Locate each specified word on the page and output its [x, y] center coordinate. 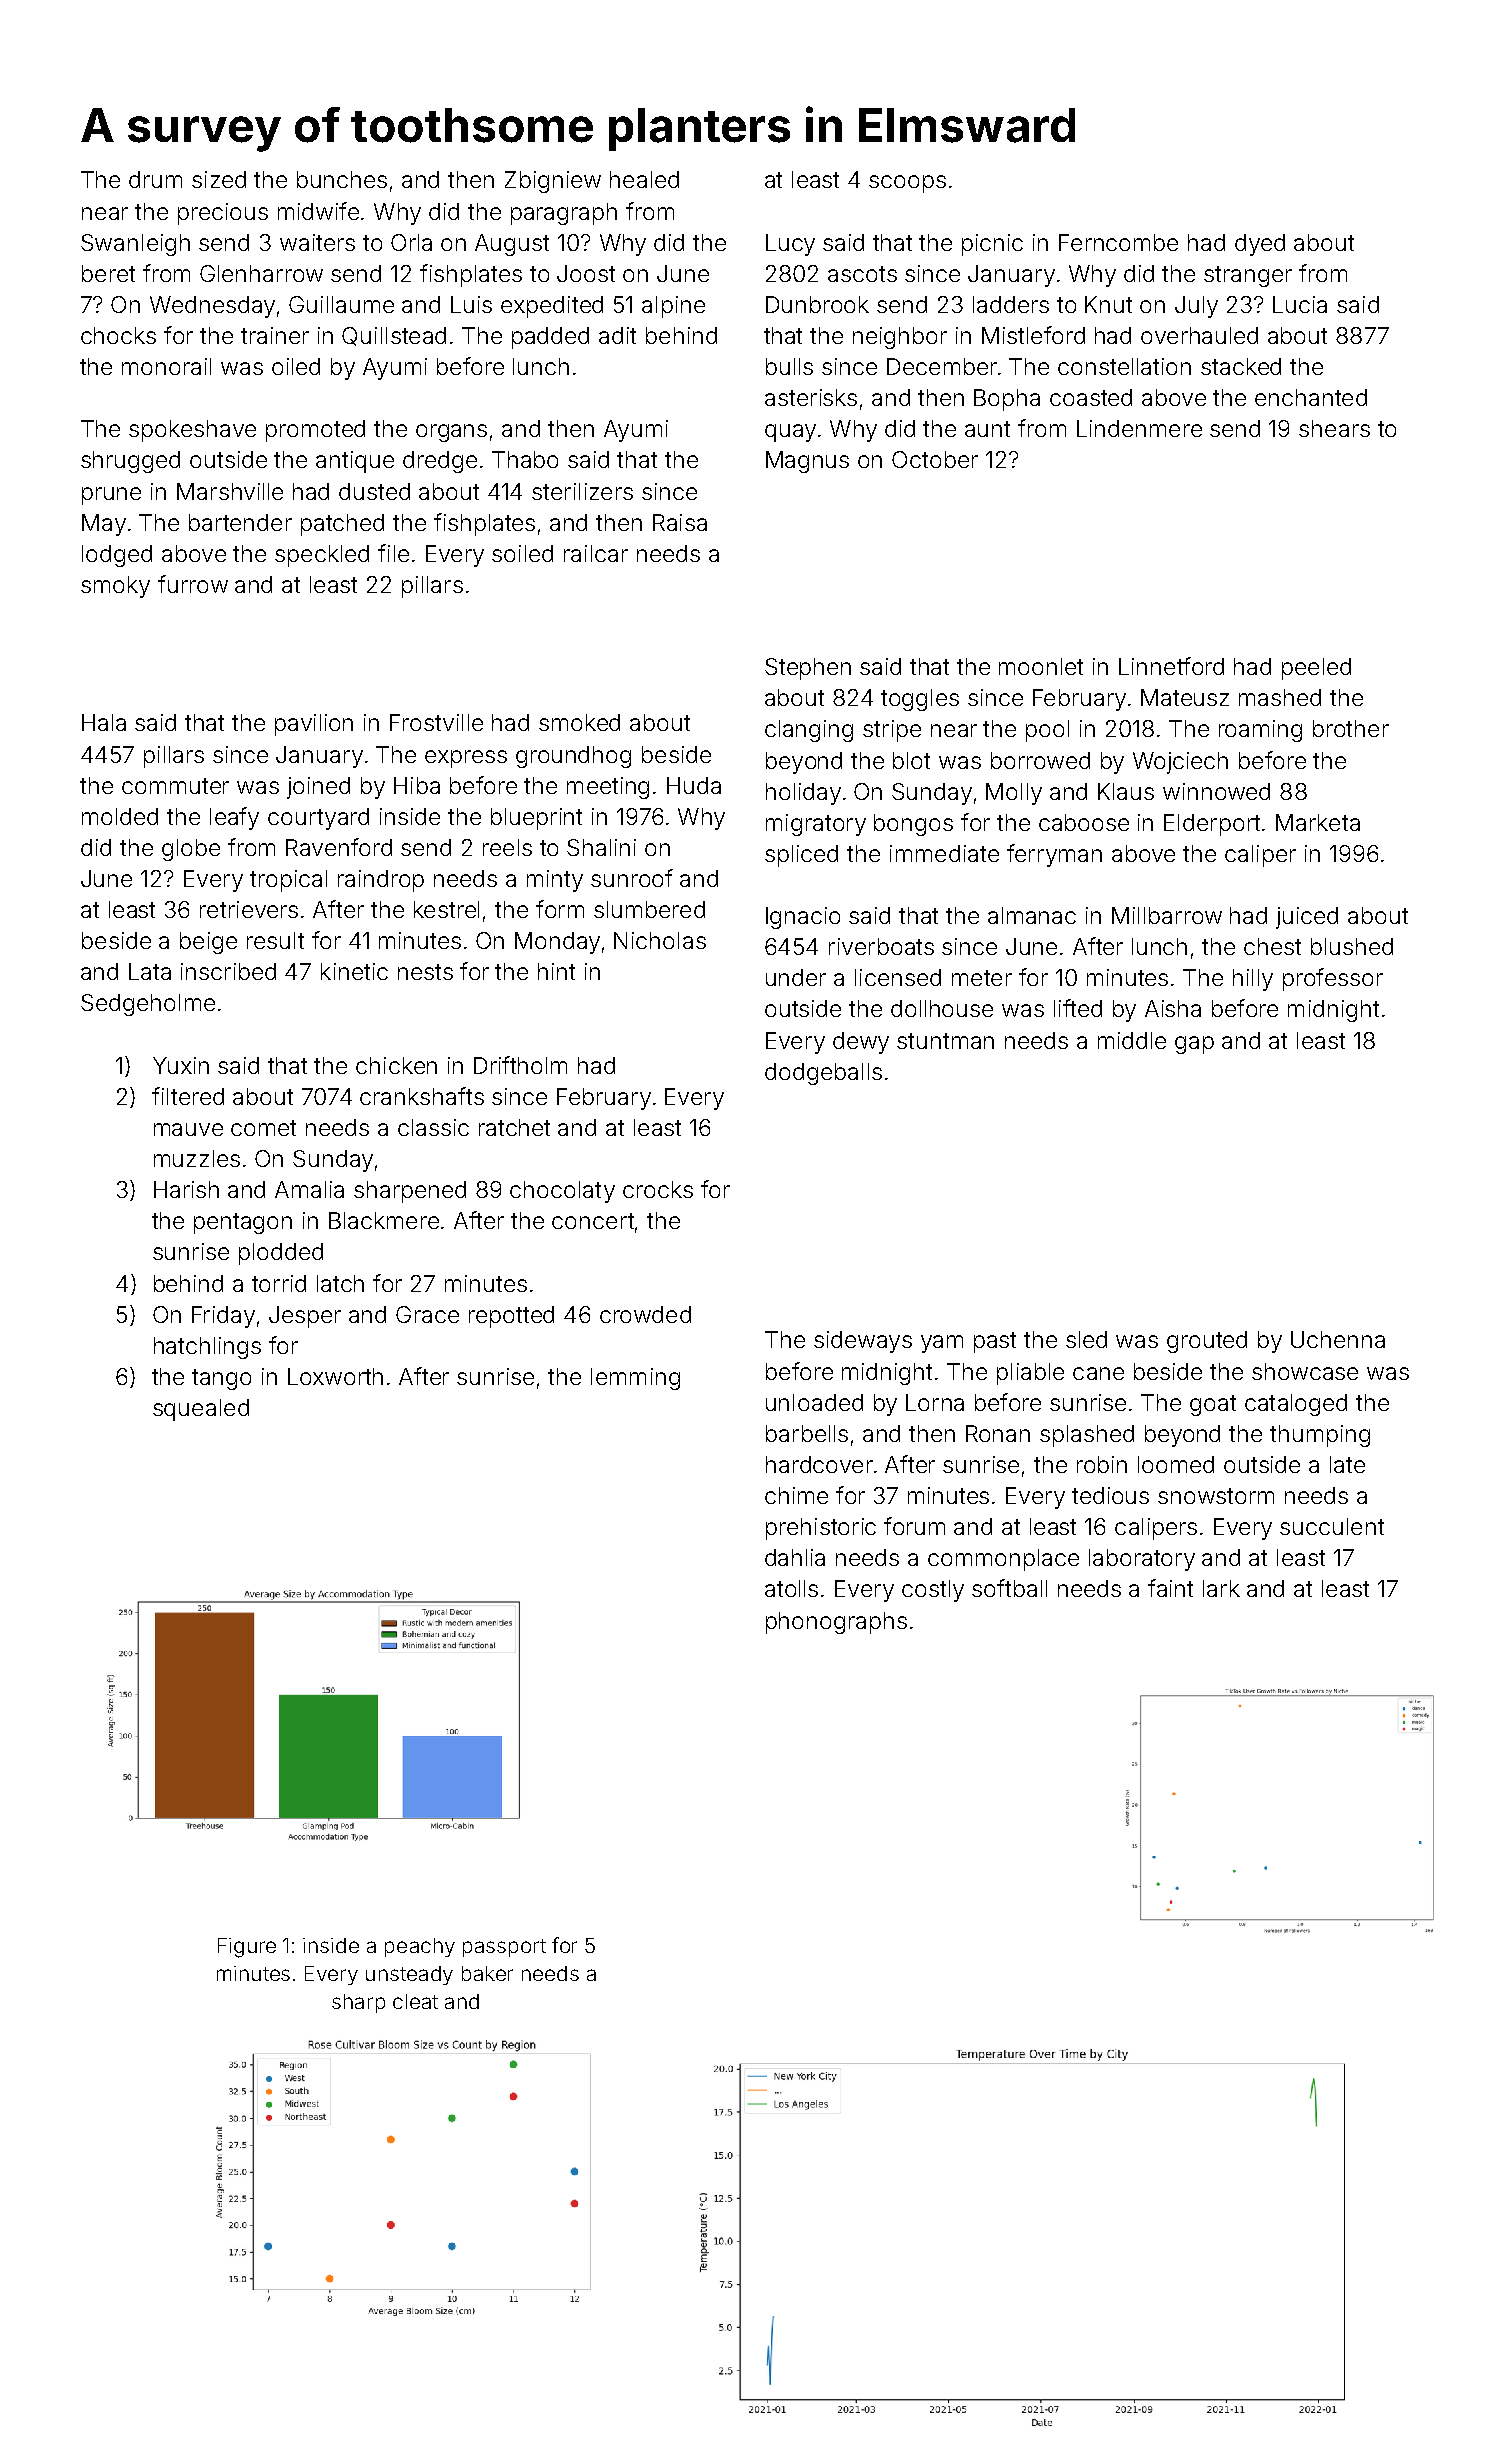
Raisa [680, 522]
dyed [1260, 245]
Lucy [790, 245]
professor [1333, 979]
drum [155, 179]
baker [487, 1973]
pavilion [314, 725]
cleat [415, 2001]
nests [425, 972]
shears [1334, 428]
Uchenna [1338, 1339]
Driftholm [520, 1065]
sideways [863, 1342]
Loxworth [335, 1376]
